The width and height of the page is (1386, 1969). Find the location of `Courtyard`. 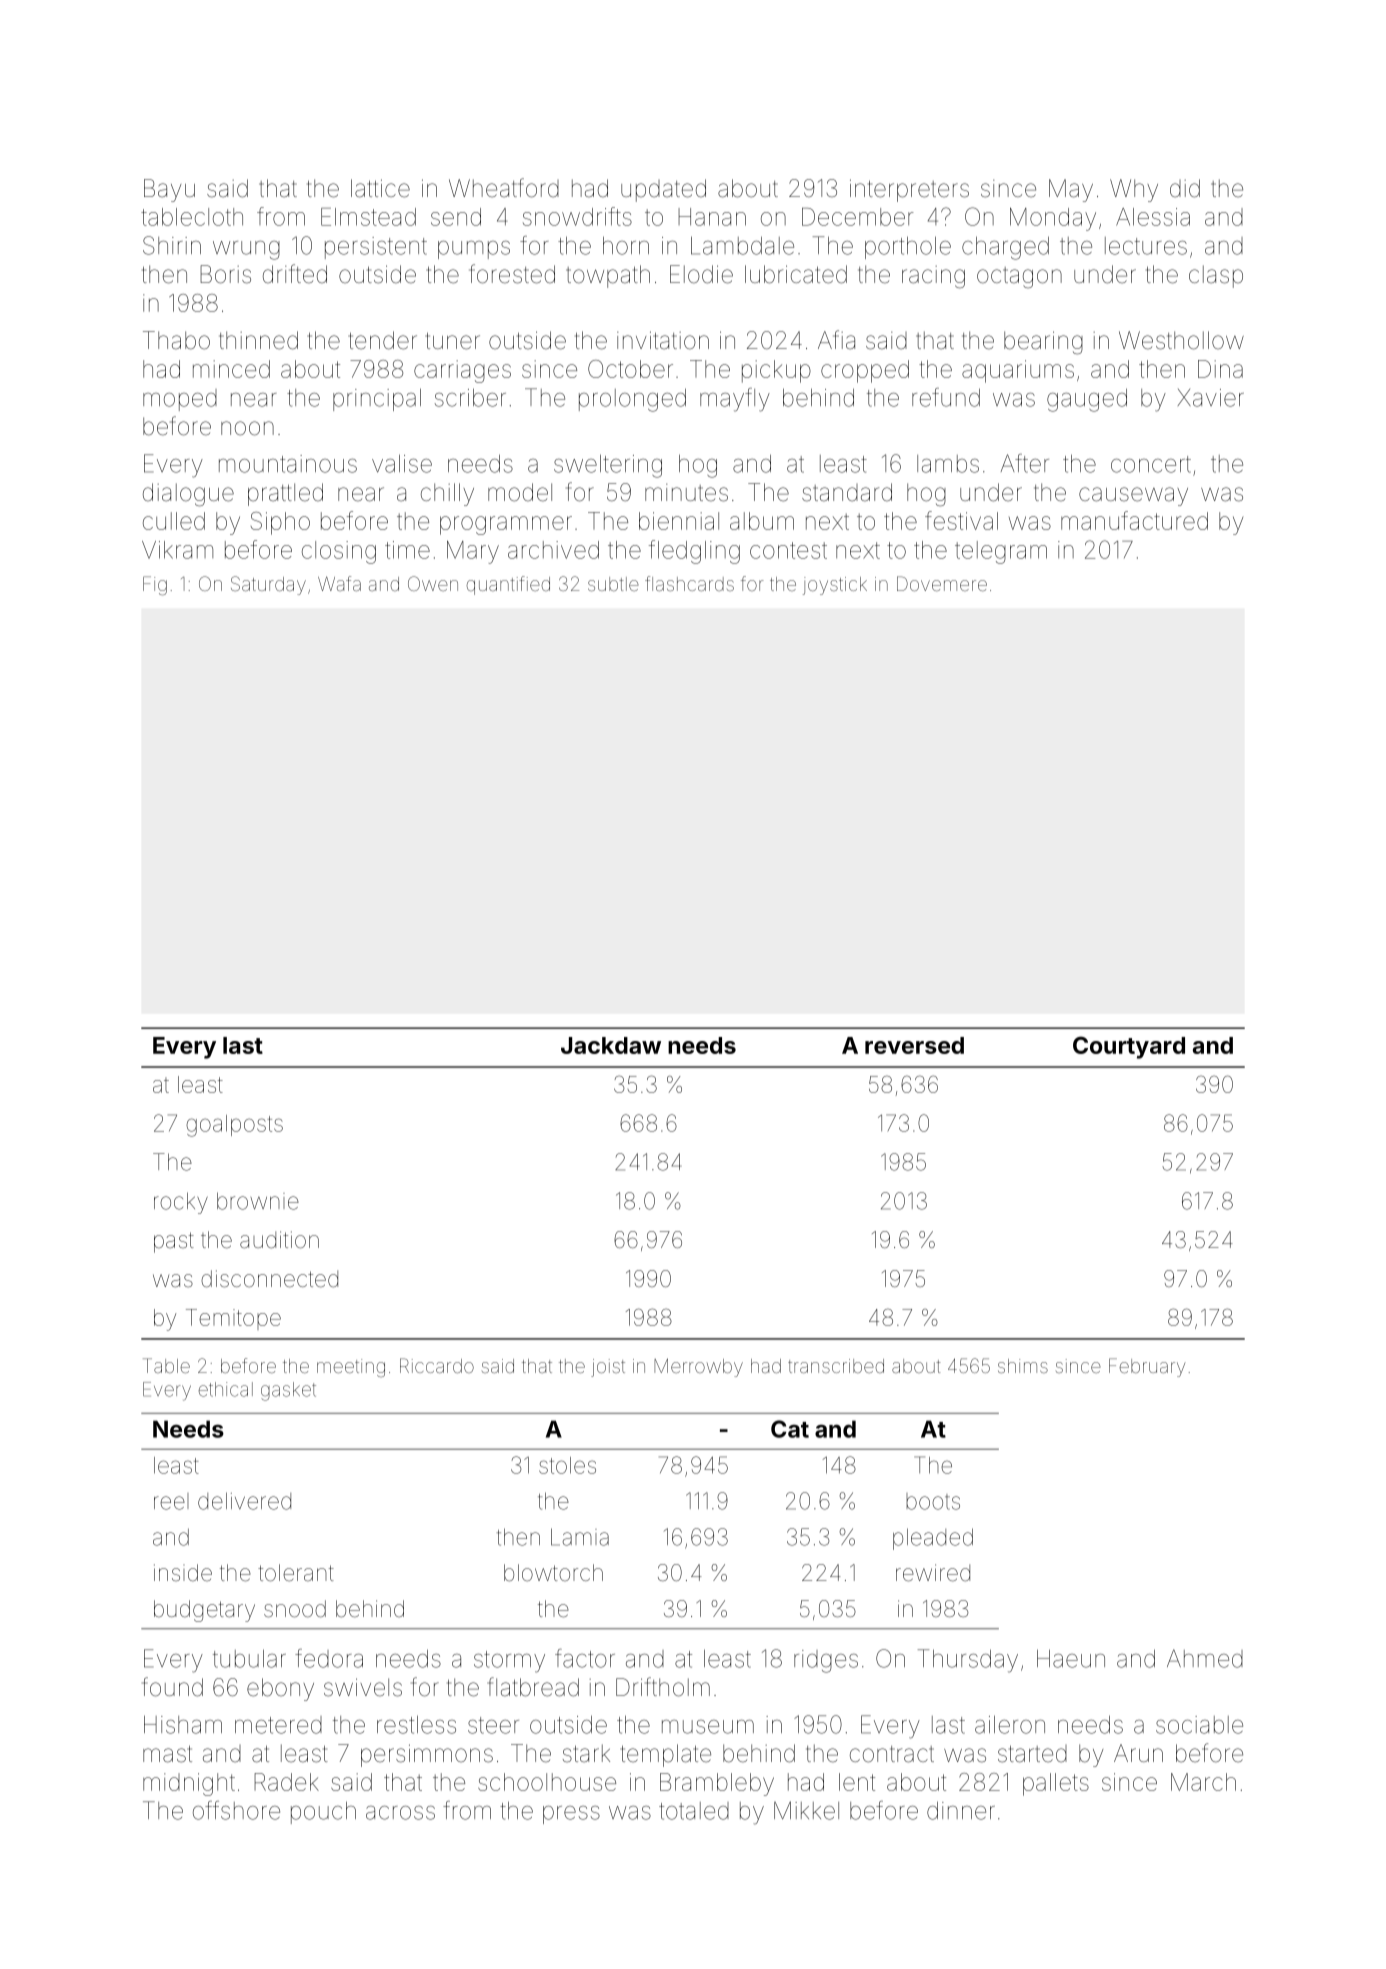

Courtyard is located at coordinates (1129, 1047).
